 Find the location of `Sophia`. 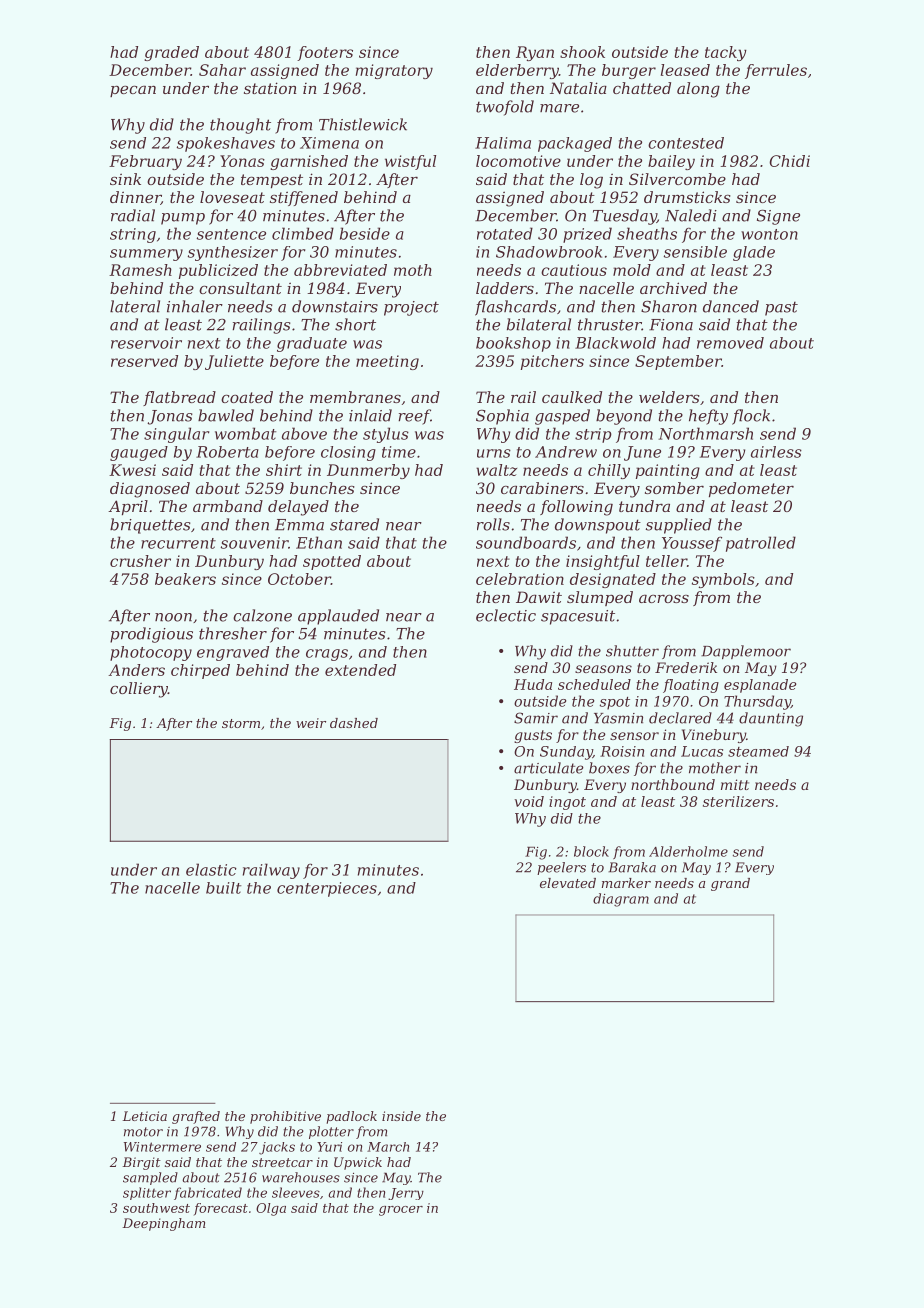

Sophia is located at coordinates (502, 417).
